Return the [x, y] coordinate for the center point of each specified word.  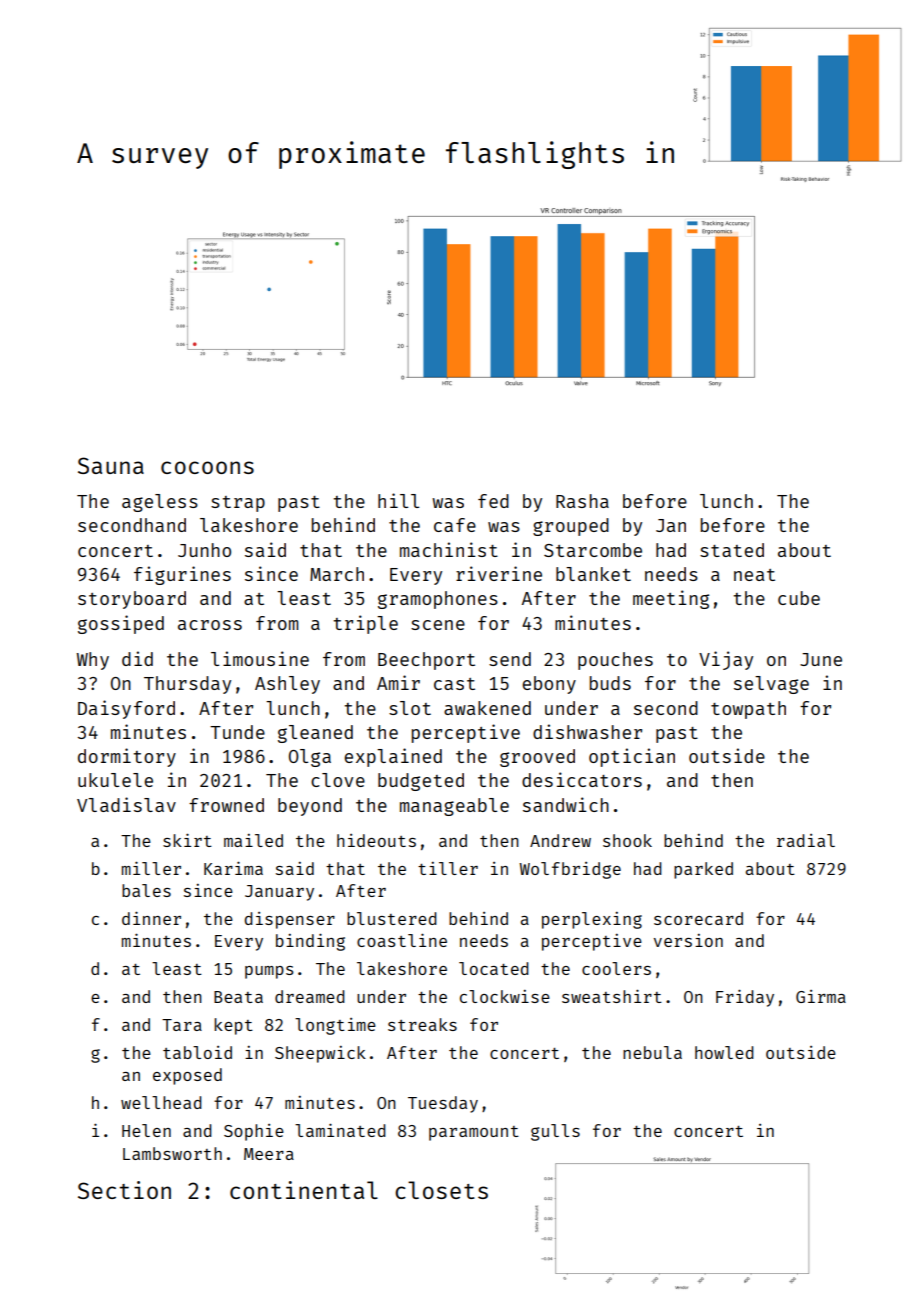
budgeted [421, 782]
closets [441, 1190]
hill [398, 500]
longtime [335, 1026]
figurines [182, 575]
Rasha [582, 501]
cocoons [207, 467]
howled [724, 1052]
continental [304, 1190]
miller [151, 868]
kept [233, 1026]
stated [732, 550]
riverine [499, 573]
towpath [748, 710]
